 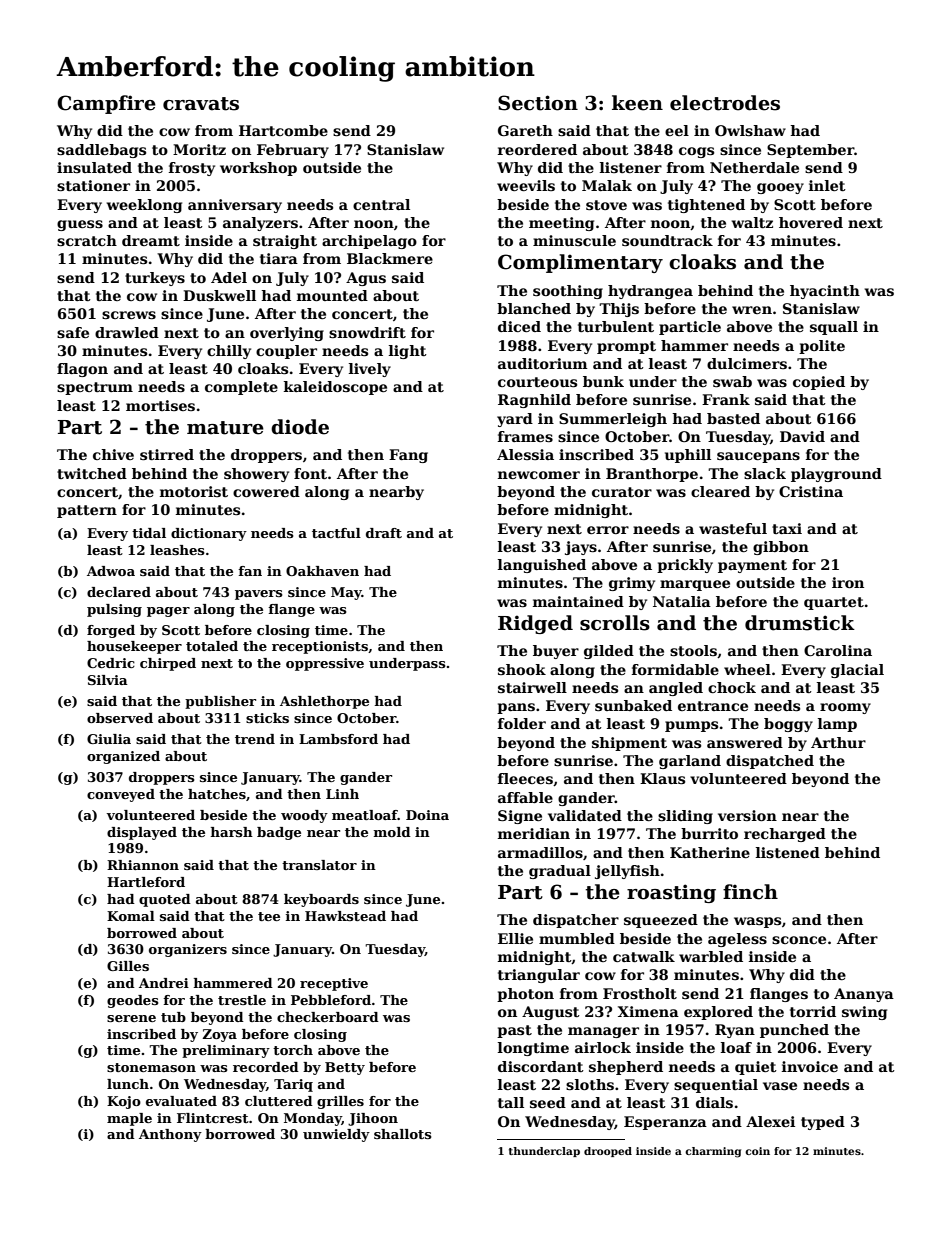 What do you see at coordinates (725, 103) in the screenshot?
I see `electrodes` at bounding box center [725, 103].
